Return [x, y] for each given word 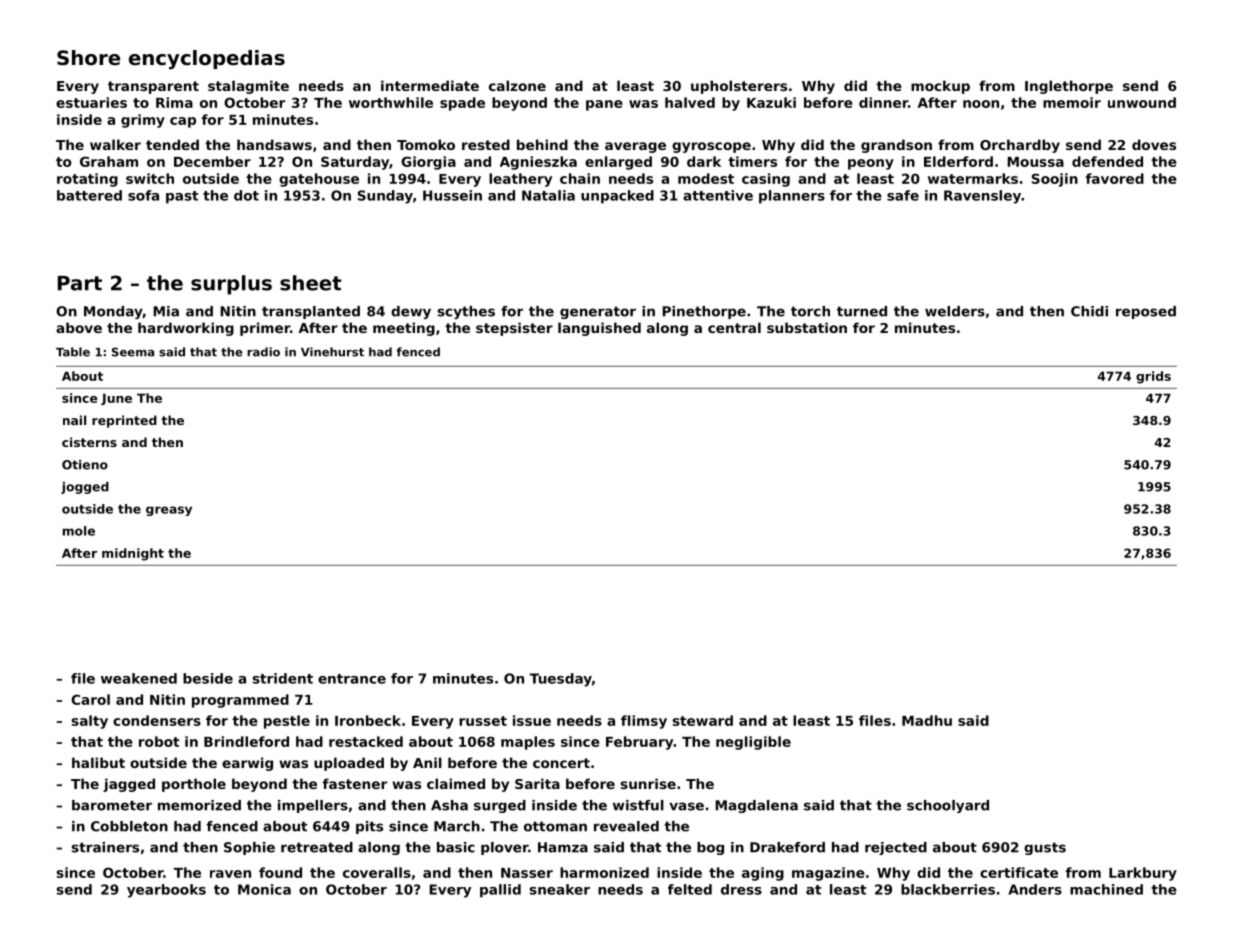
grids [1153, 377]
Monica [264, 889]
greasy [169, 511]
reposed [1146, 312]
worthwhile [391, 102]
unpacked [617, 197]
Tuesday [561, 680]
